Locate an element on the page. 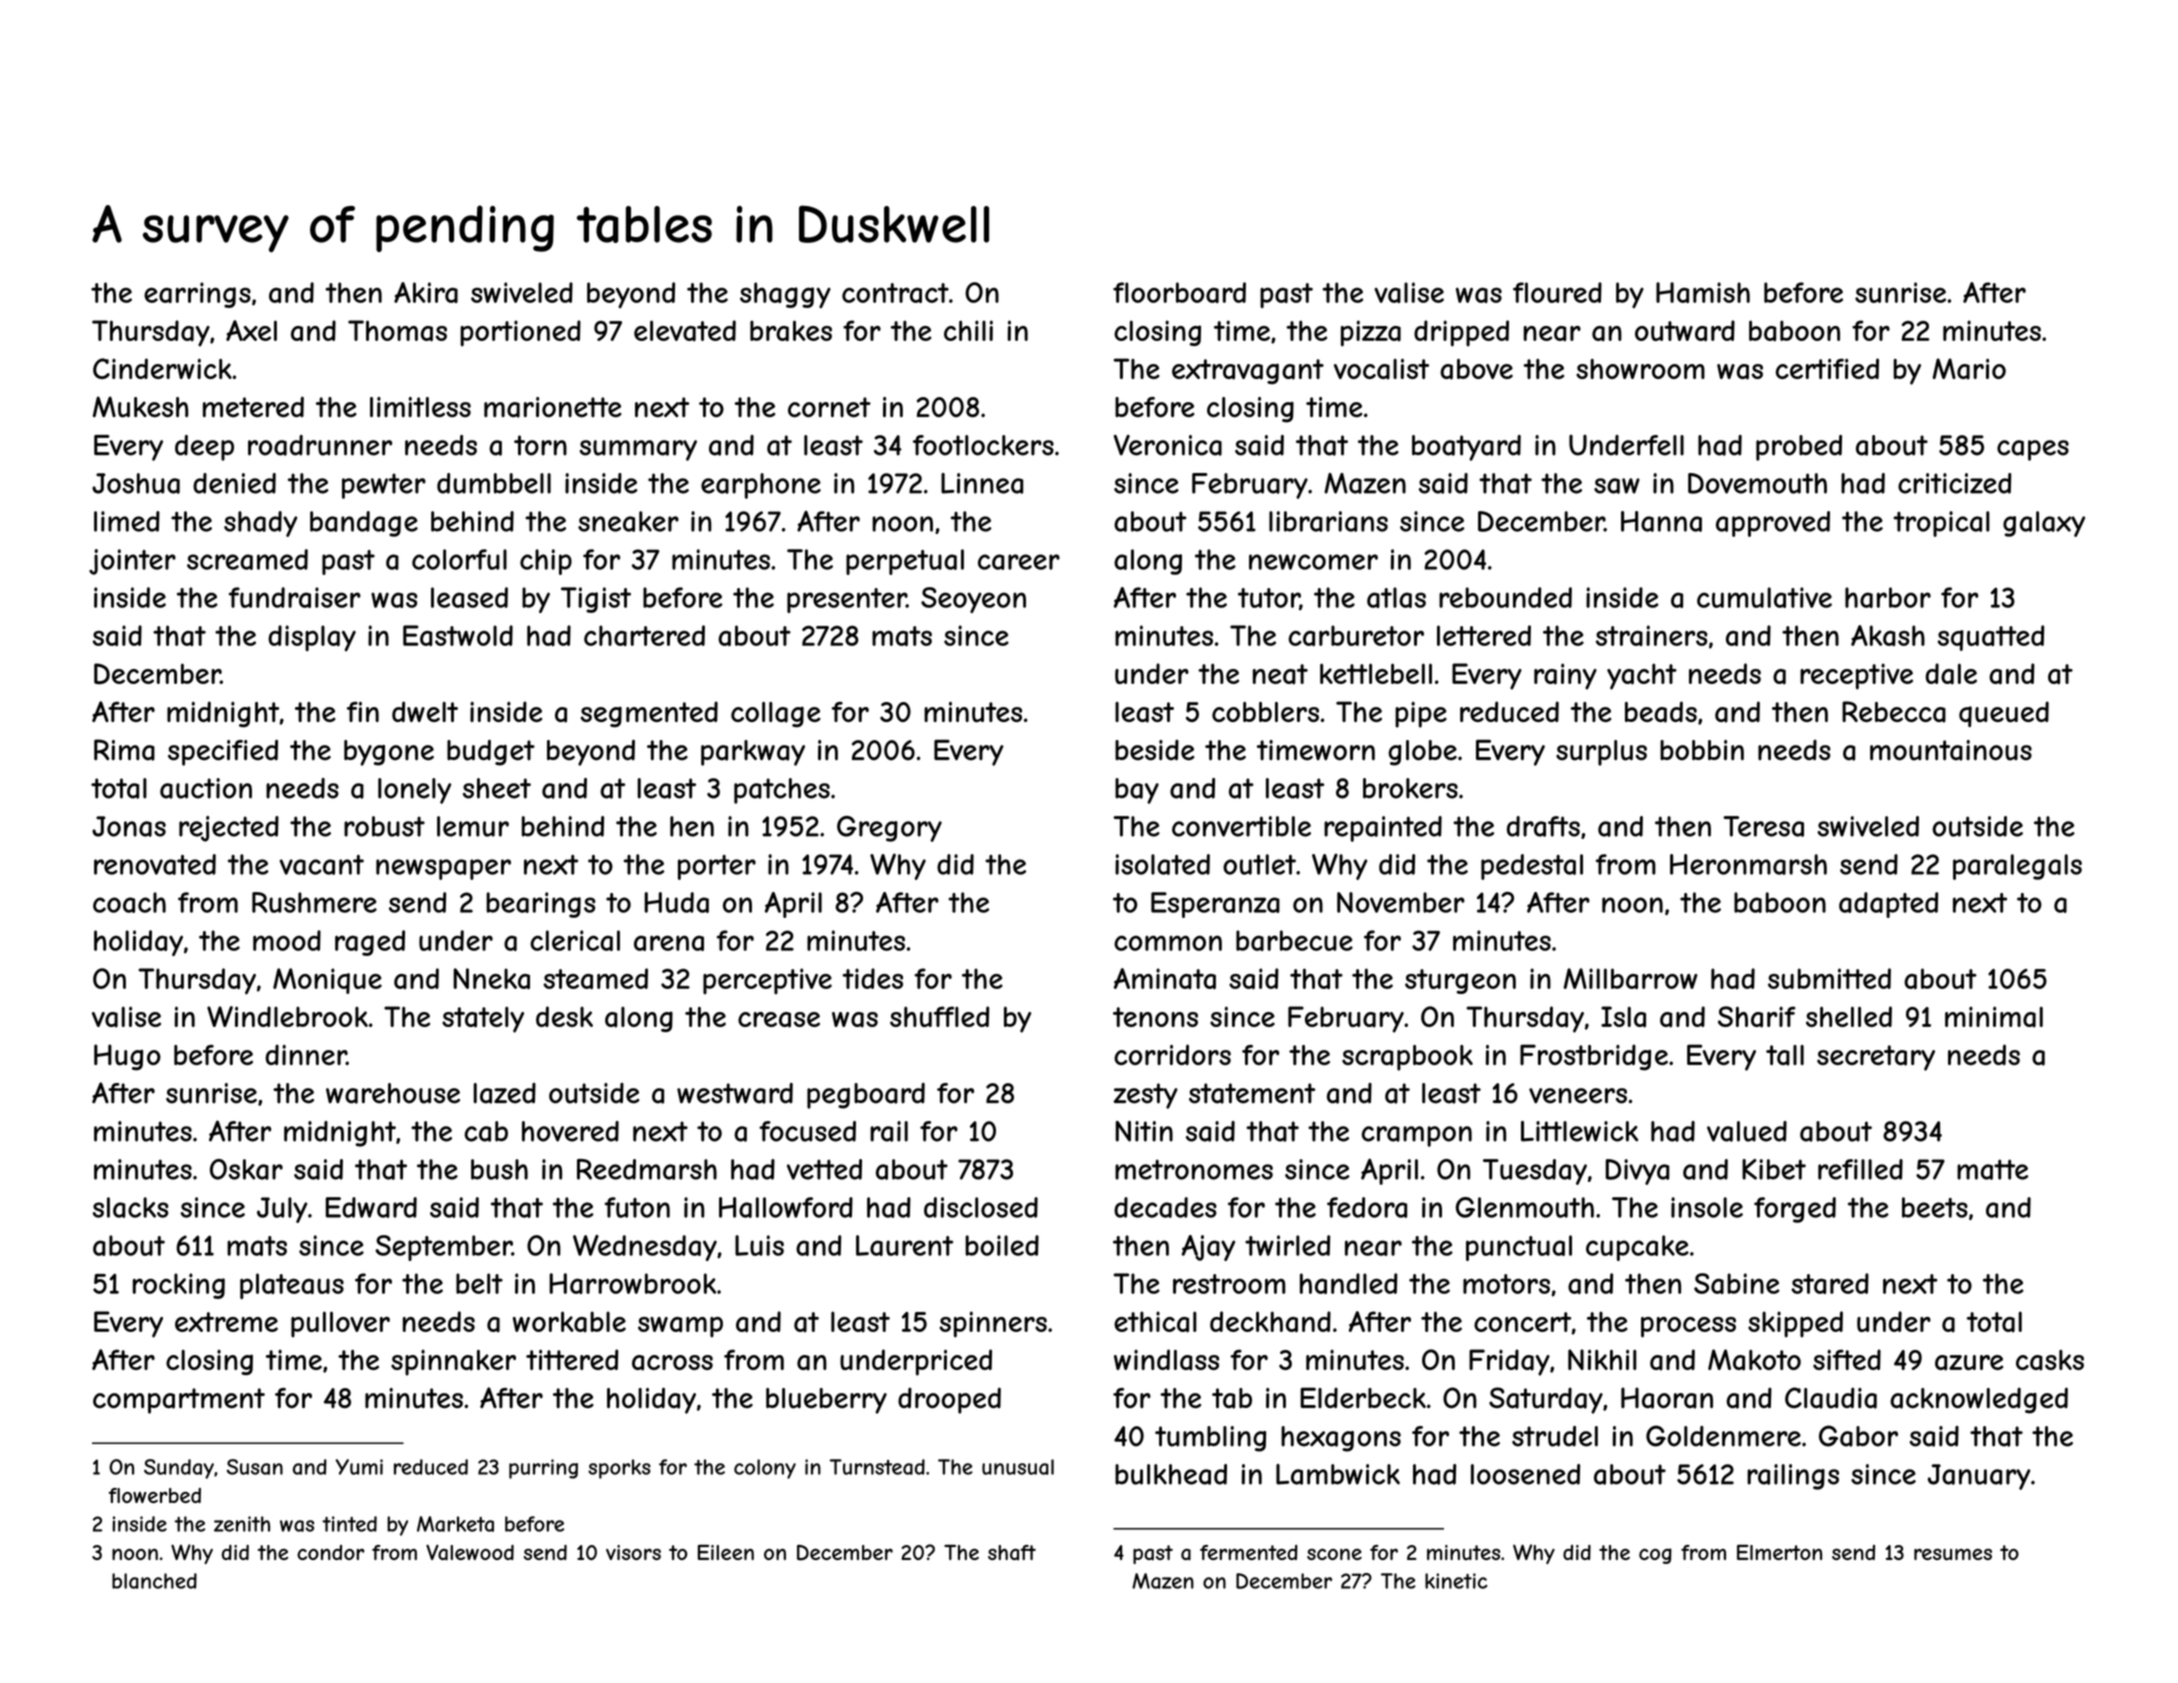 This document has height=1683, width=2178. Rebecca is located at coordinates (1894, 712).
